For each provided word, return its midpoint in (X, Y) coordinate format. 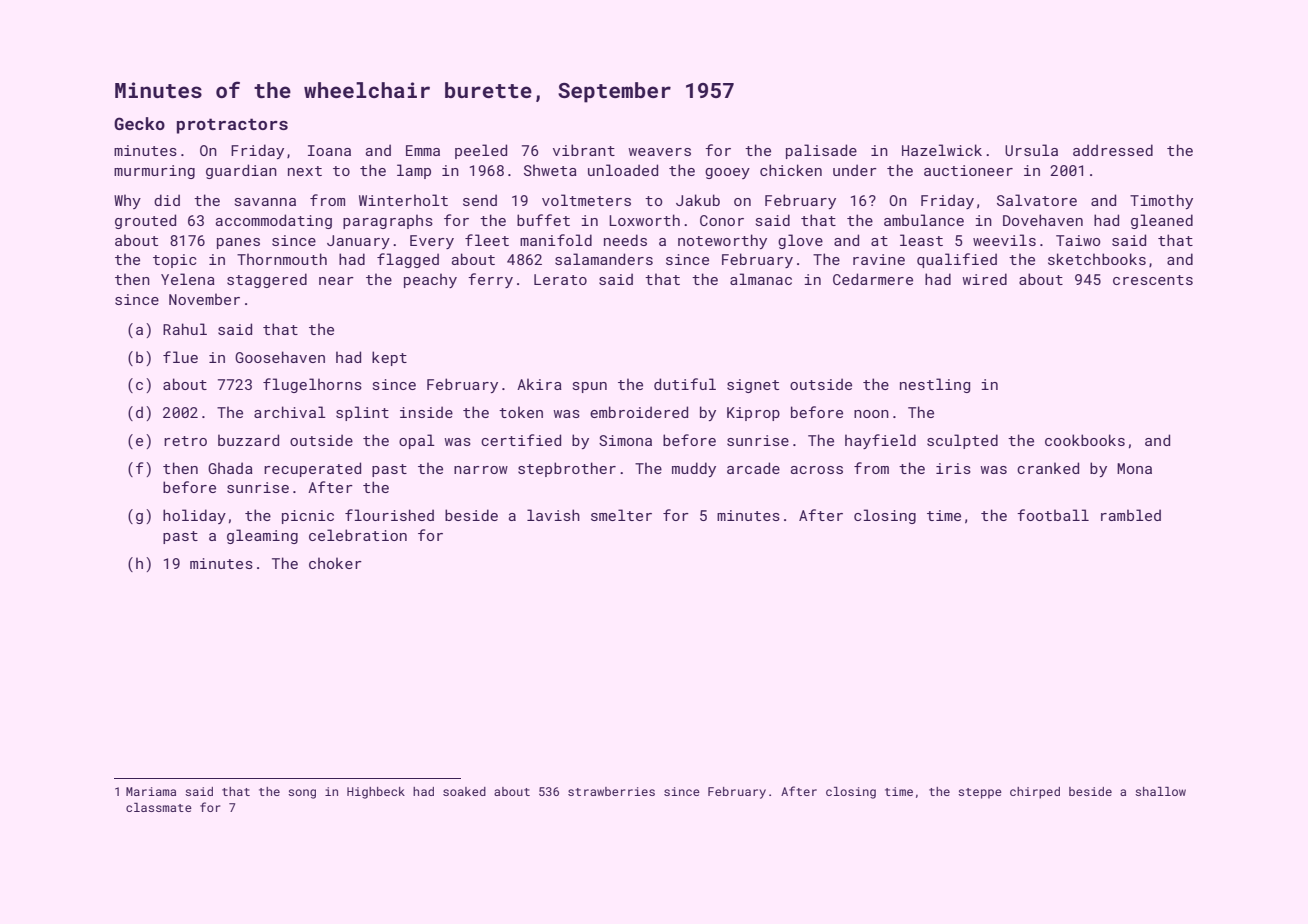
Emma (423, 150)
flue (180, 357)
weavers (659, 152)
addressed (1113, 150)
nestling (935, 385)
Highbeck (376, 793)
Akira (539, 384)
